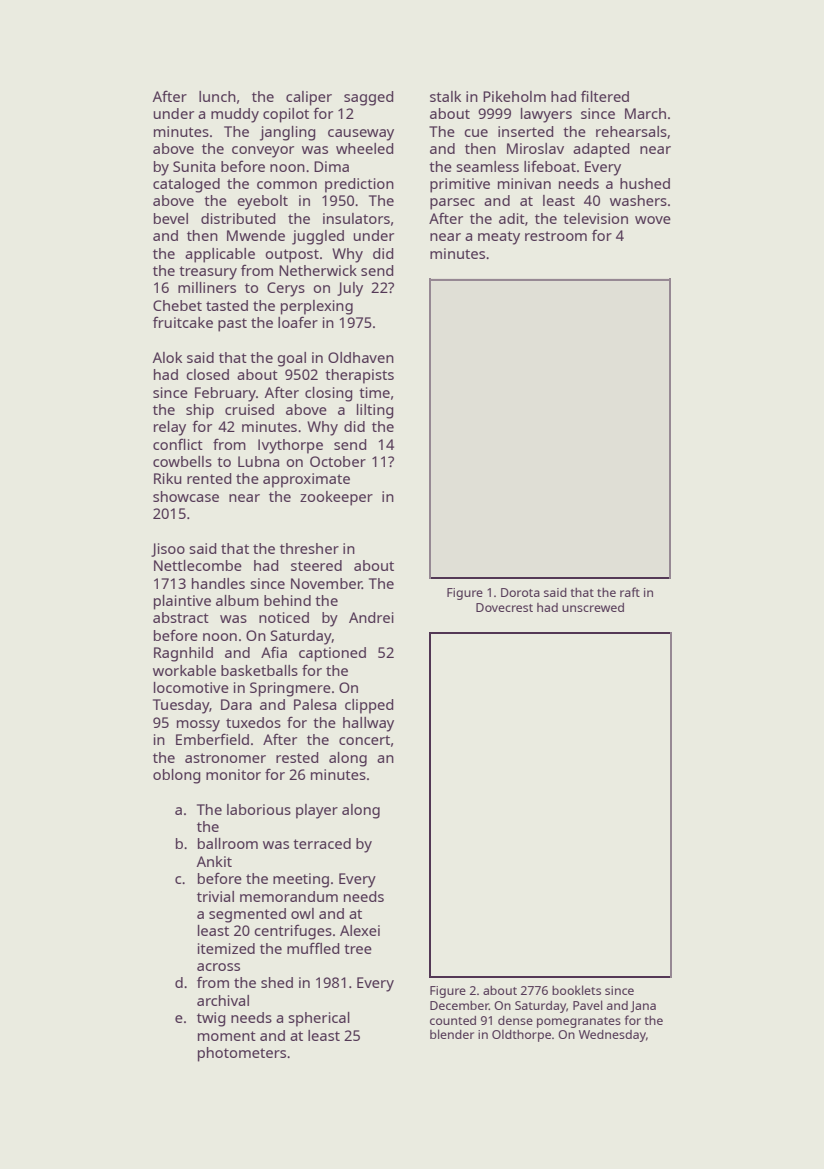 This document has width=824, height=1169. I want to click on Jana, so click(643, 1007).
